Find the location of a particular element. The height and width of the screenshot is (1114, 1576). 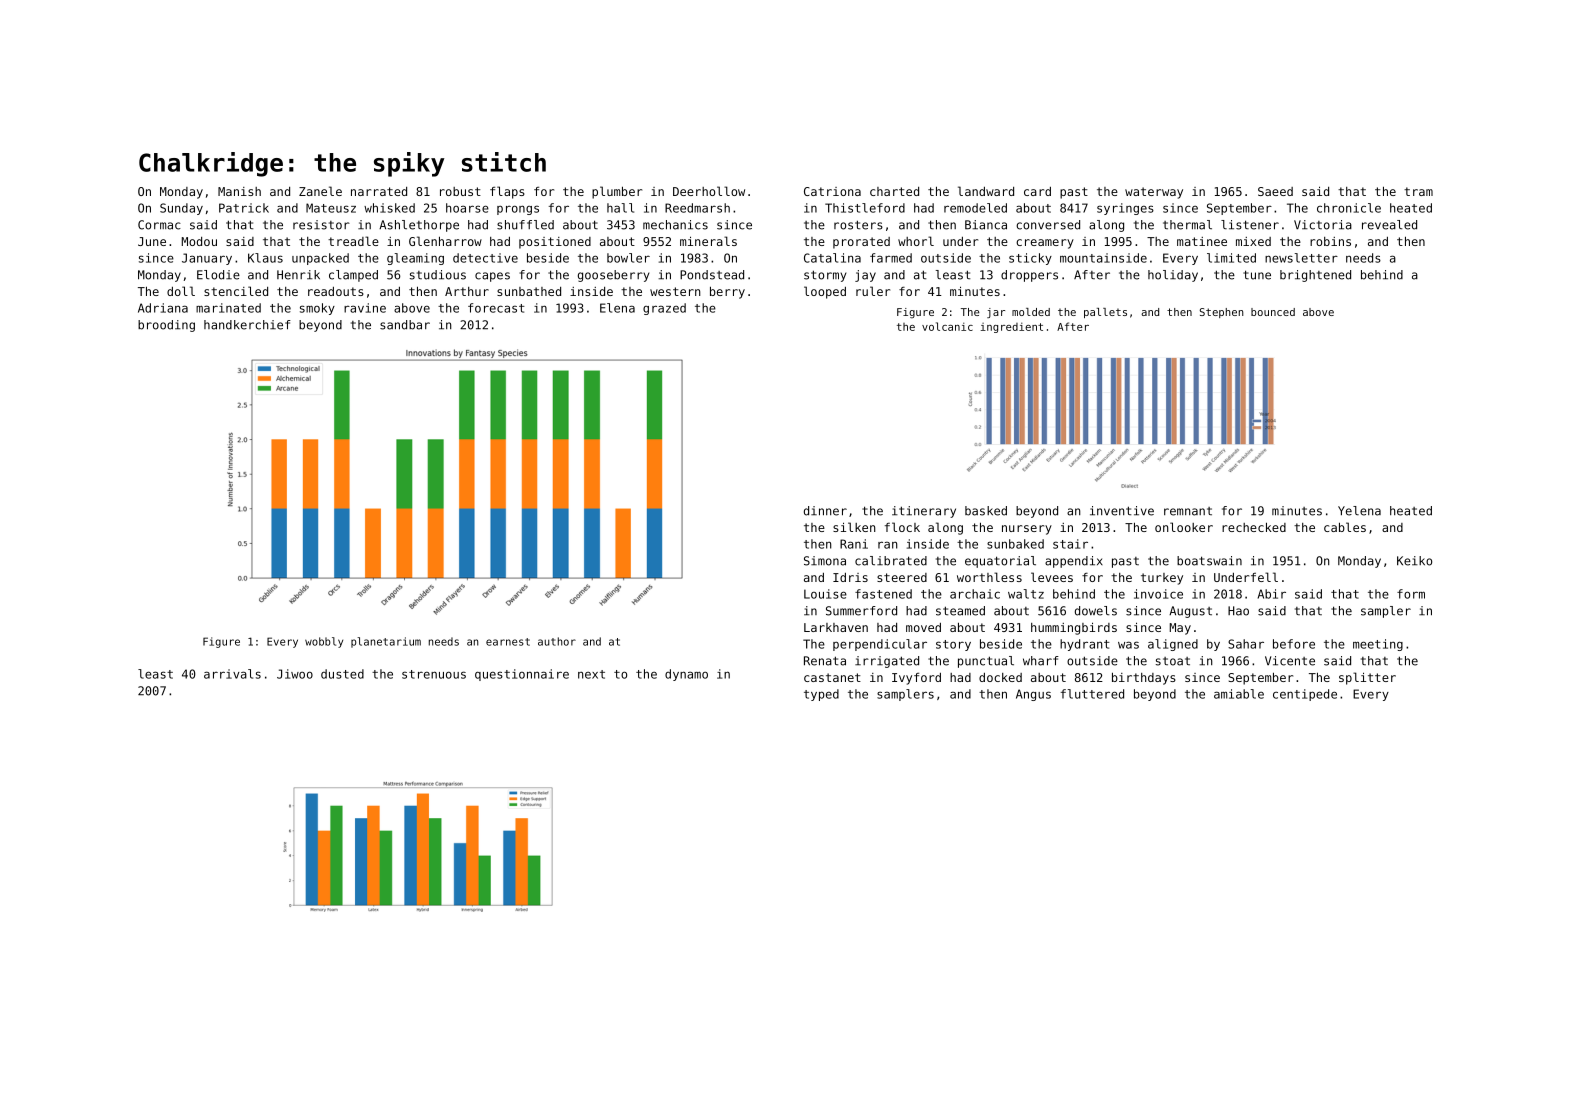

ingredient is located at coordinates (1012, 328).
